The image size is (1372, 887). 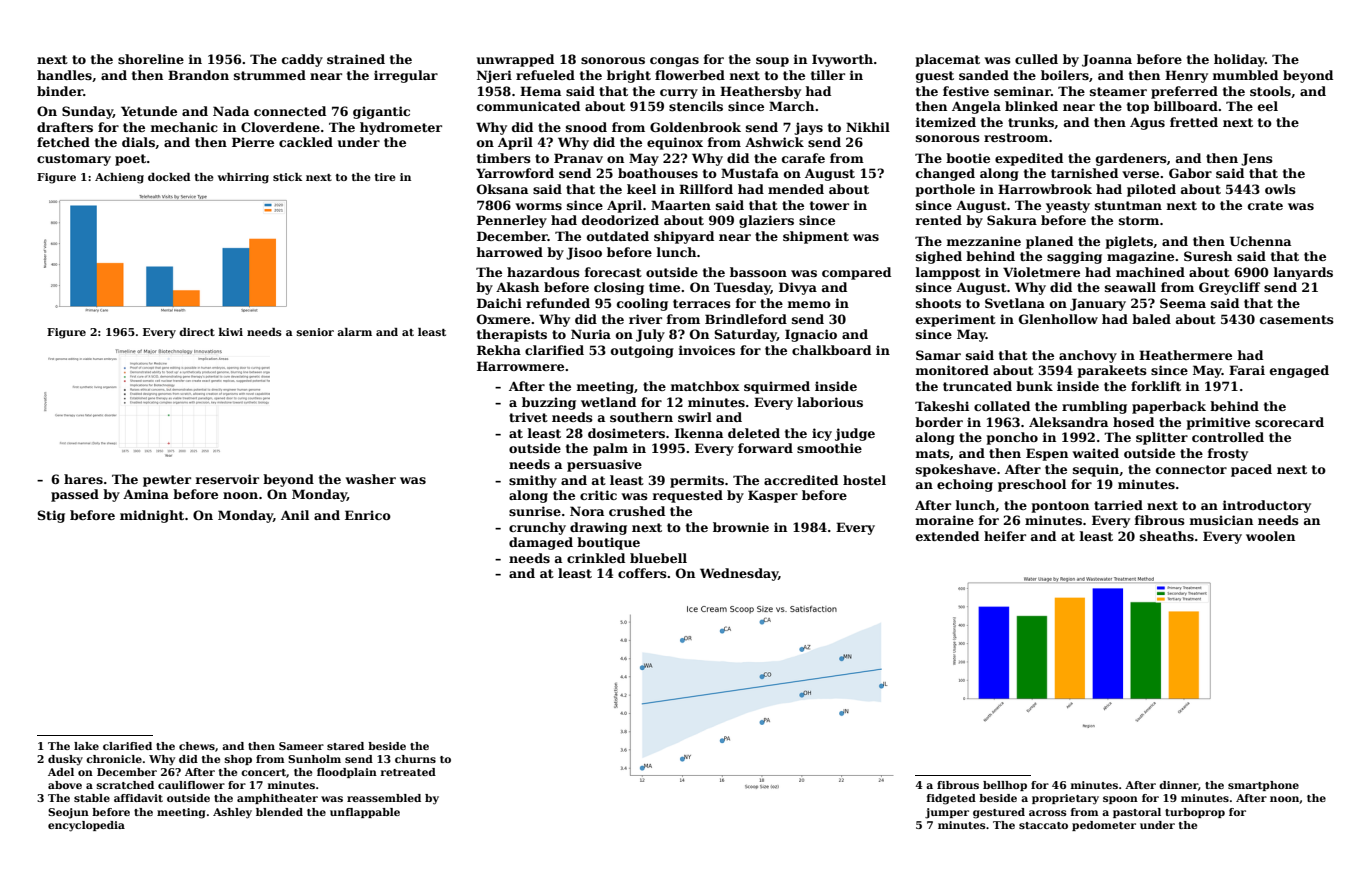 I want to click on Brandon, so click(x=198, y=75).
